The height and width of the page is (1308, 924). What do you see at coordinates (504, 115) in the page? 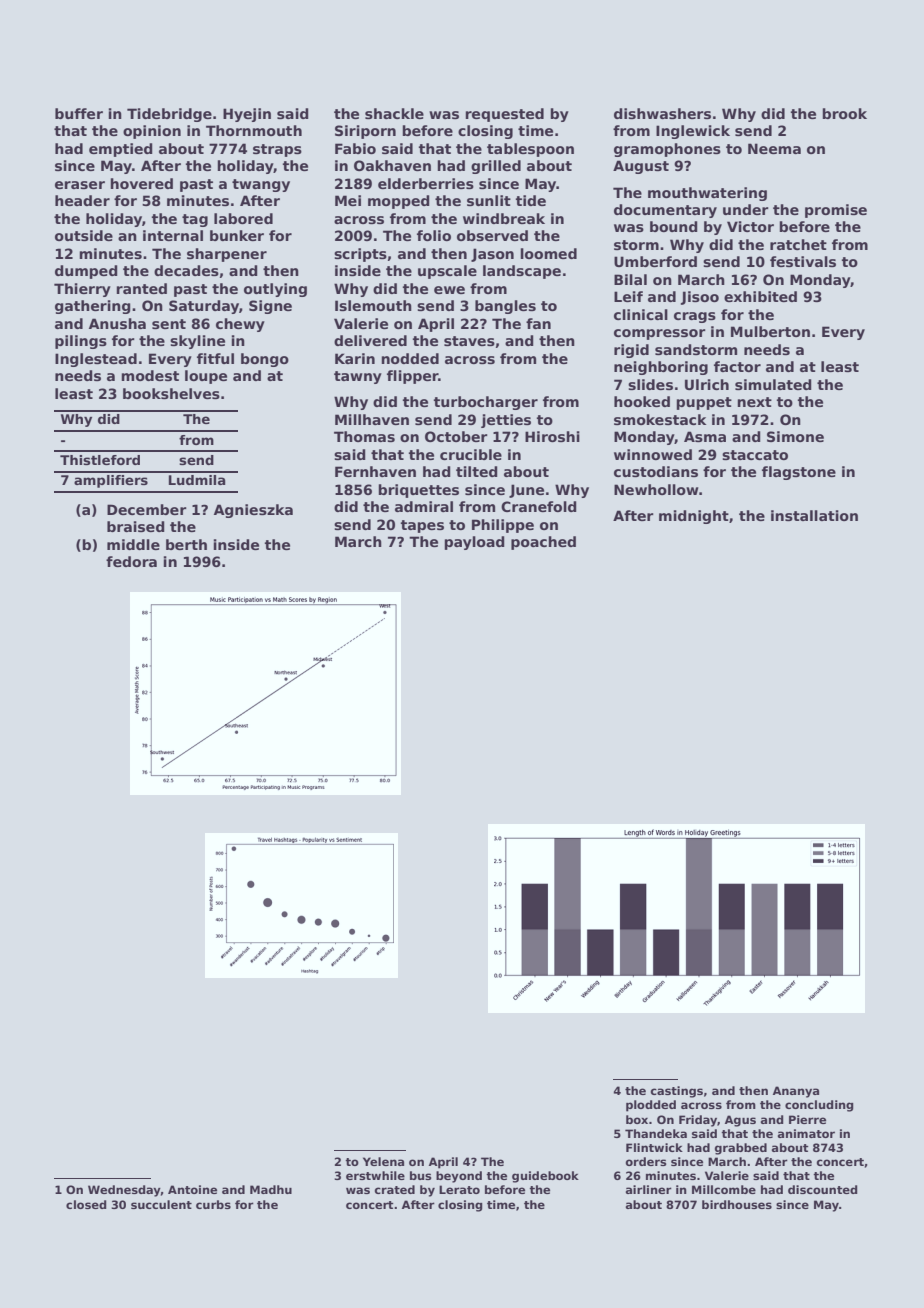
I see `requested` at bounding box center [504, 115].
